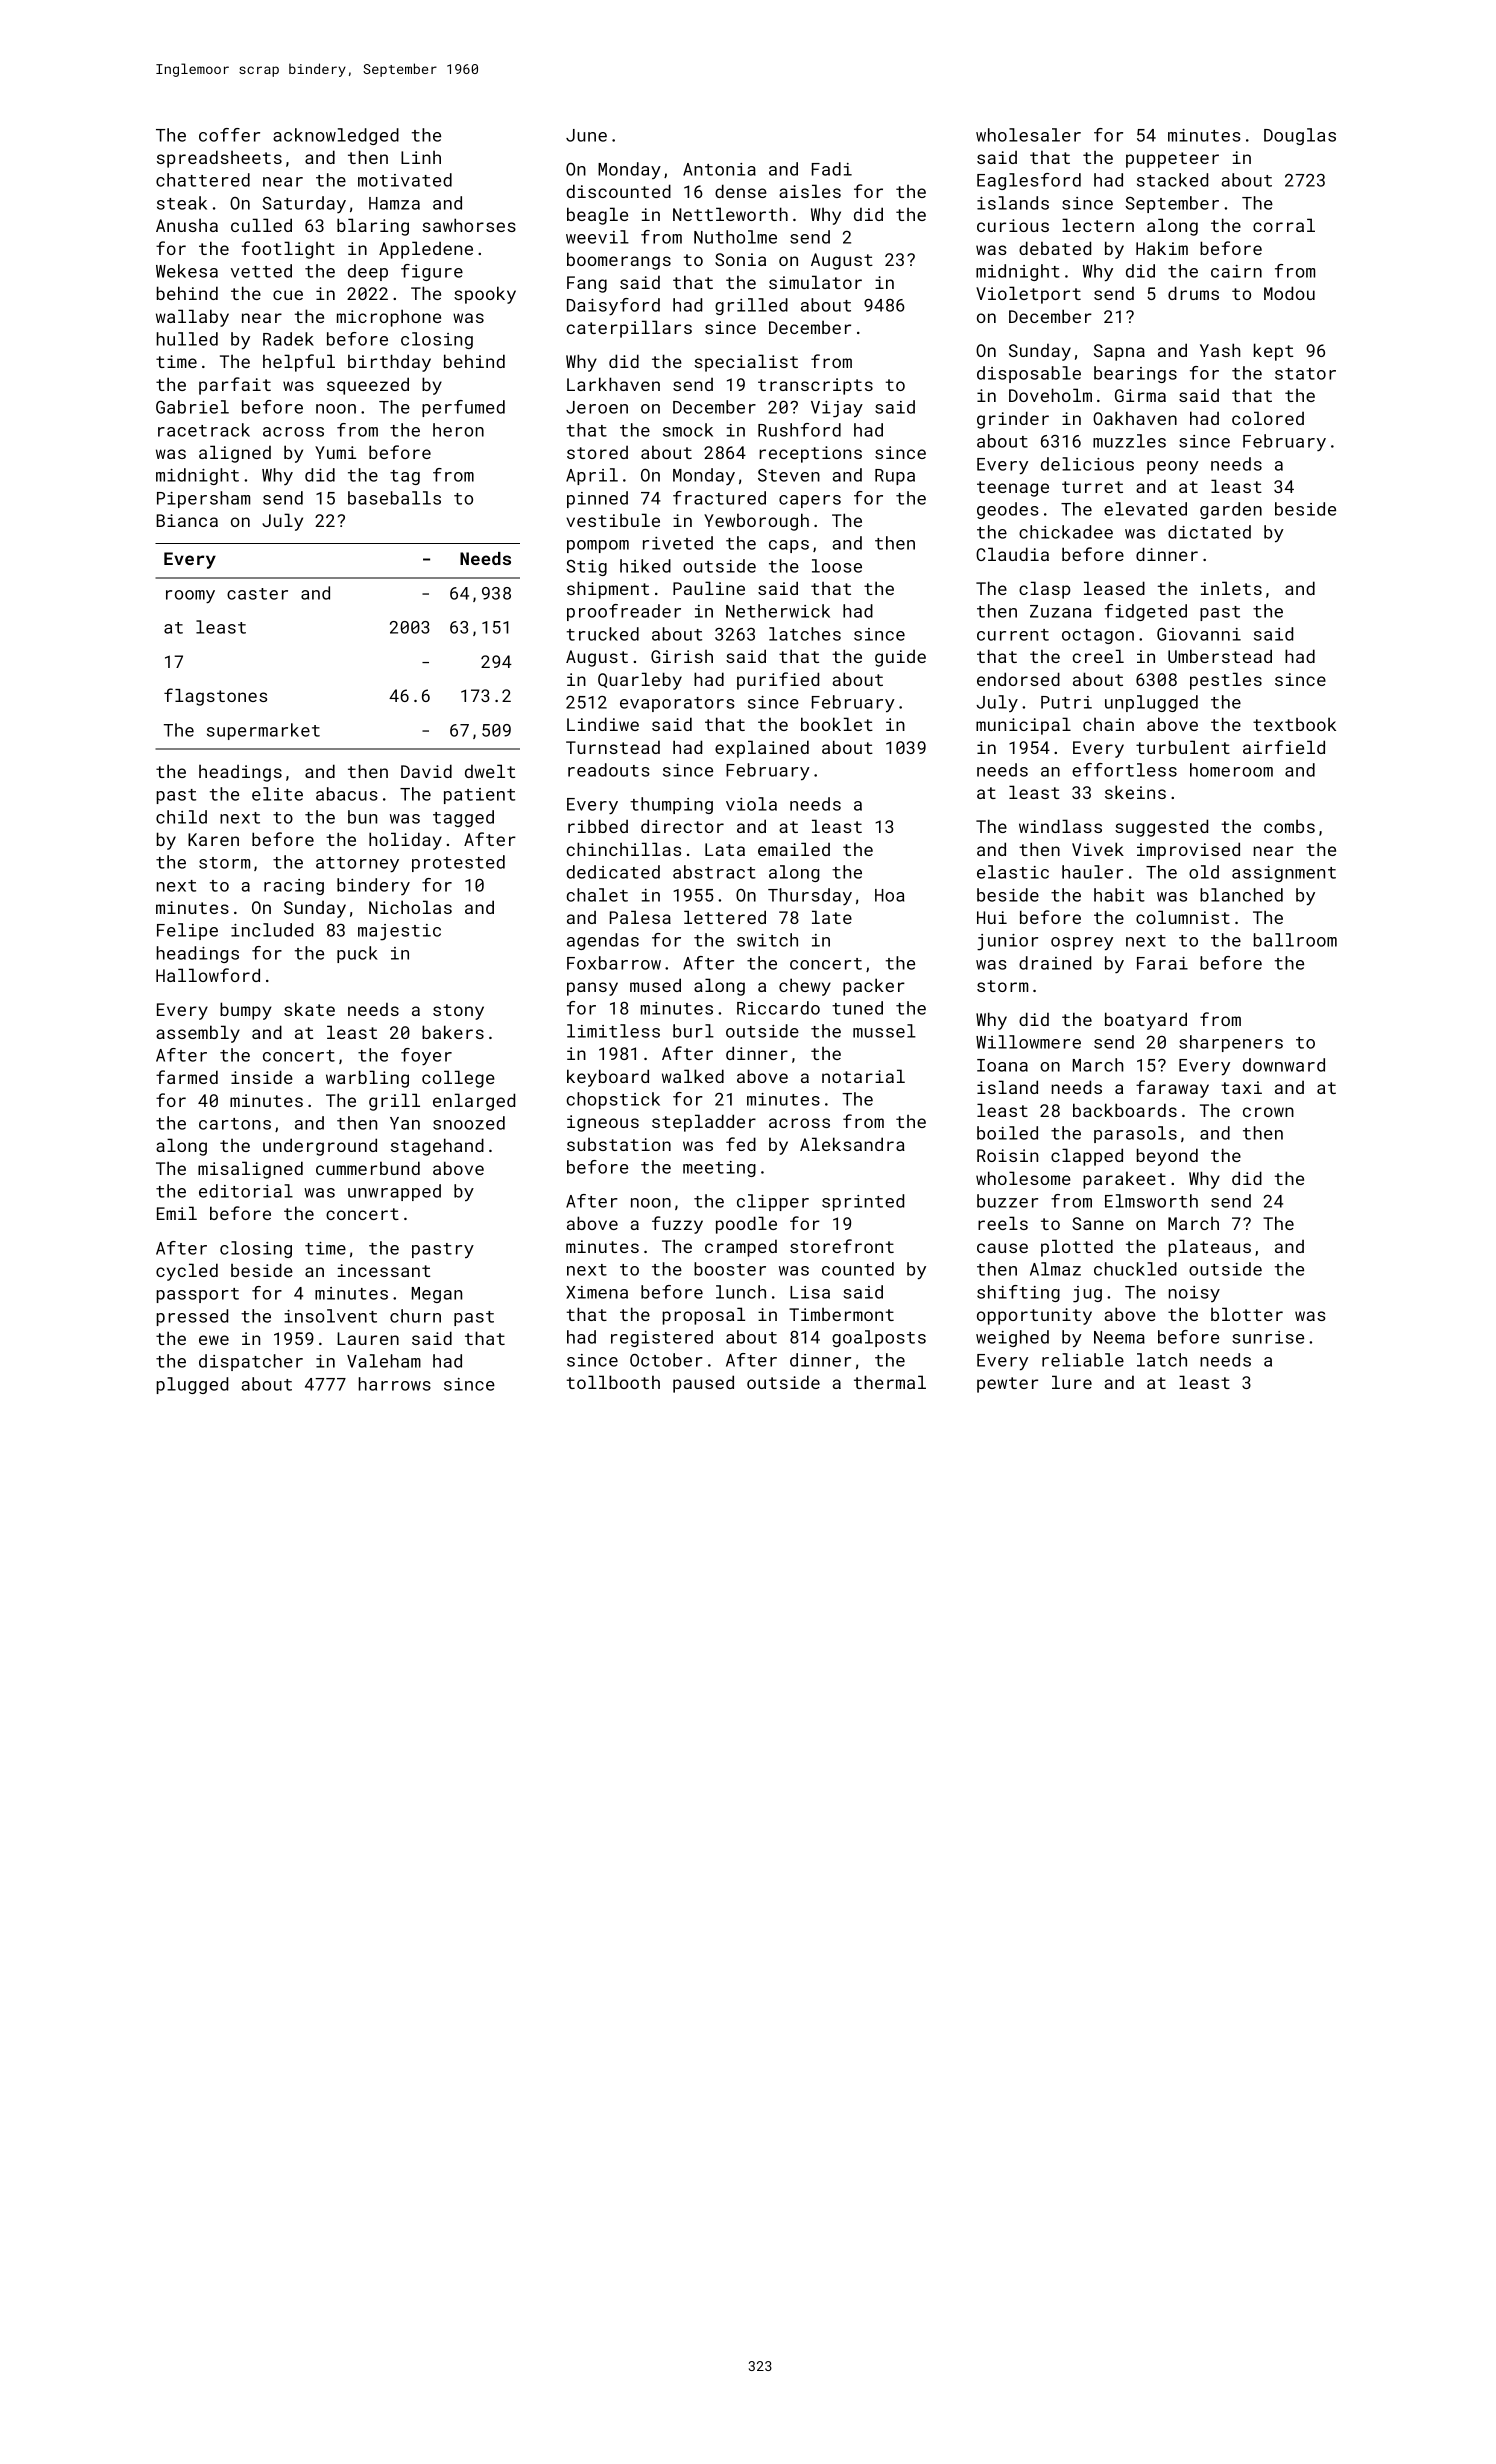 This page has width=1496, height=2464. What do you see at coordinates (603, 634) in the page?
I see `trucked` at bounding box center [603, 634].
